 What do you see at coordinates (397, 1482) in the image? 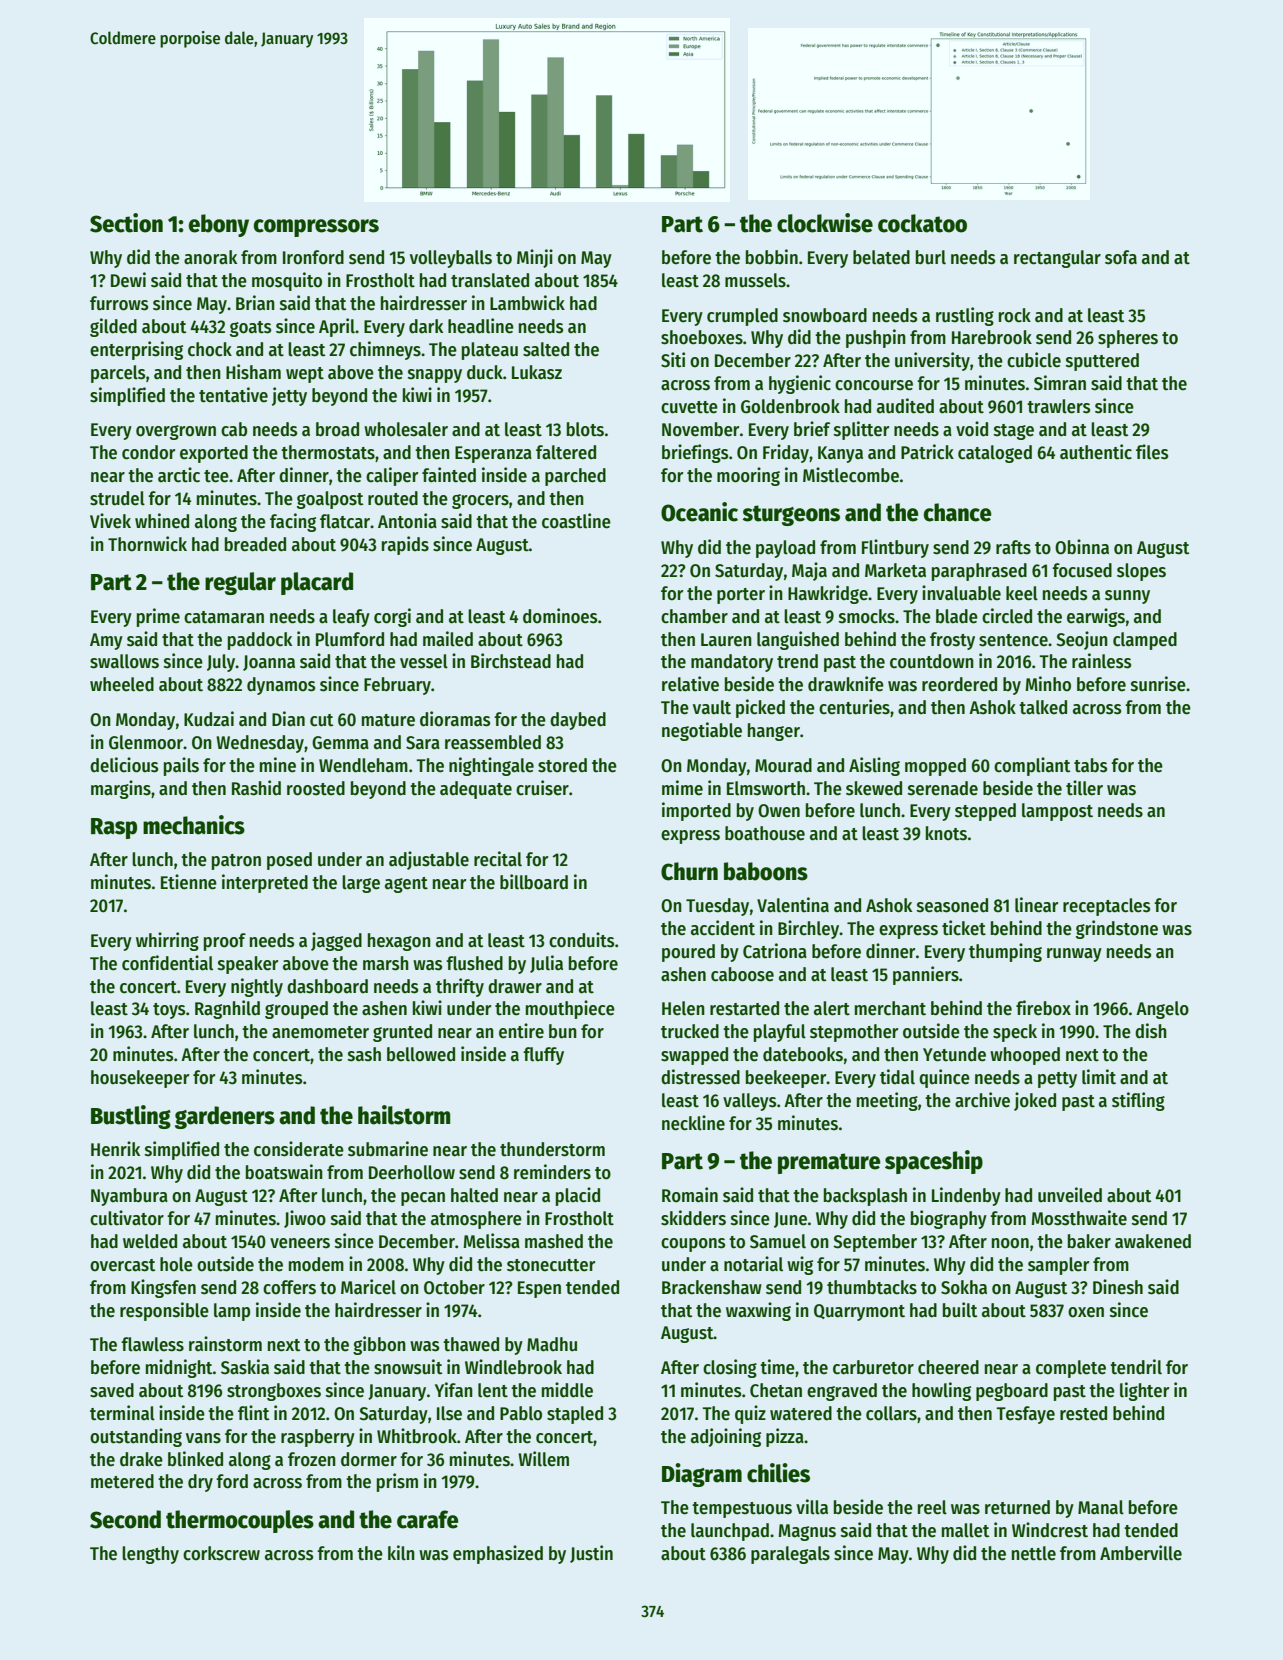
I see `prism` at bounding box center [397, 1482].
